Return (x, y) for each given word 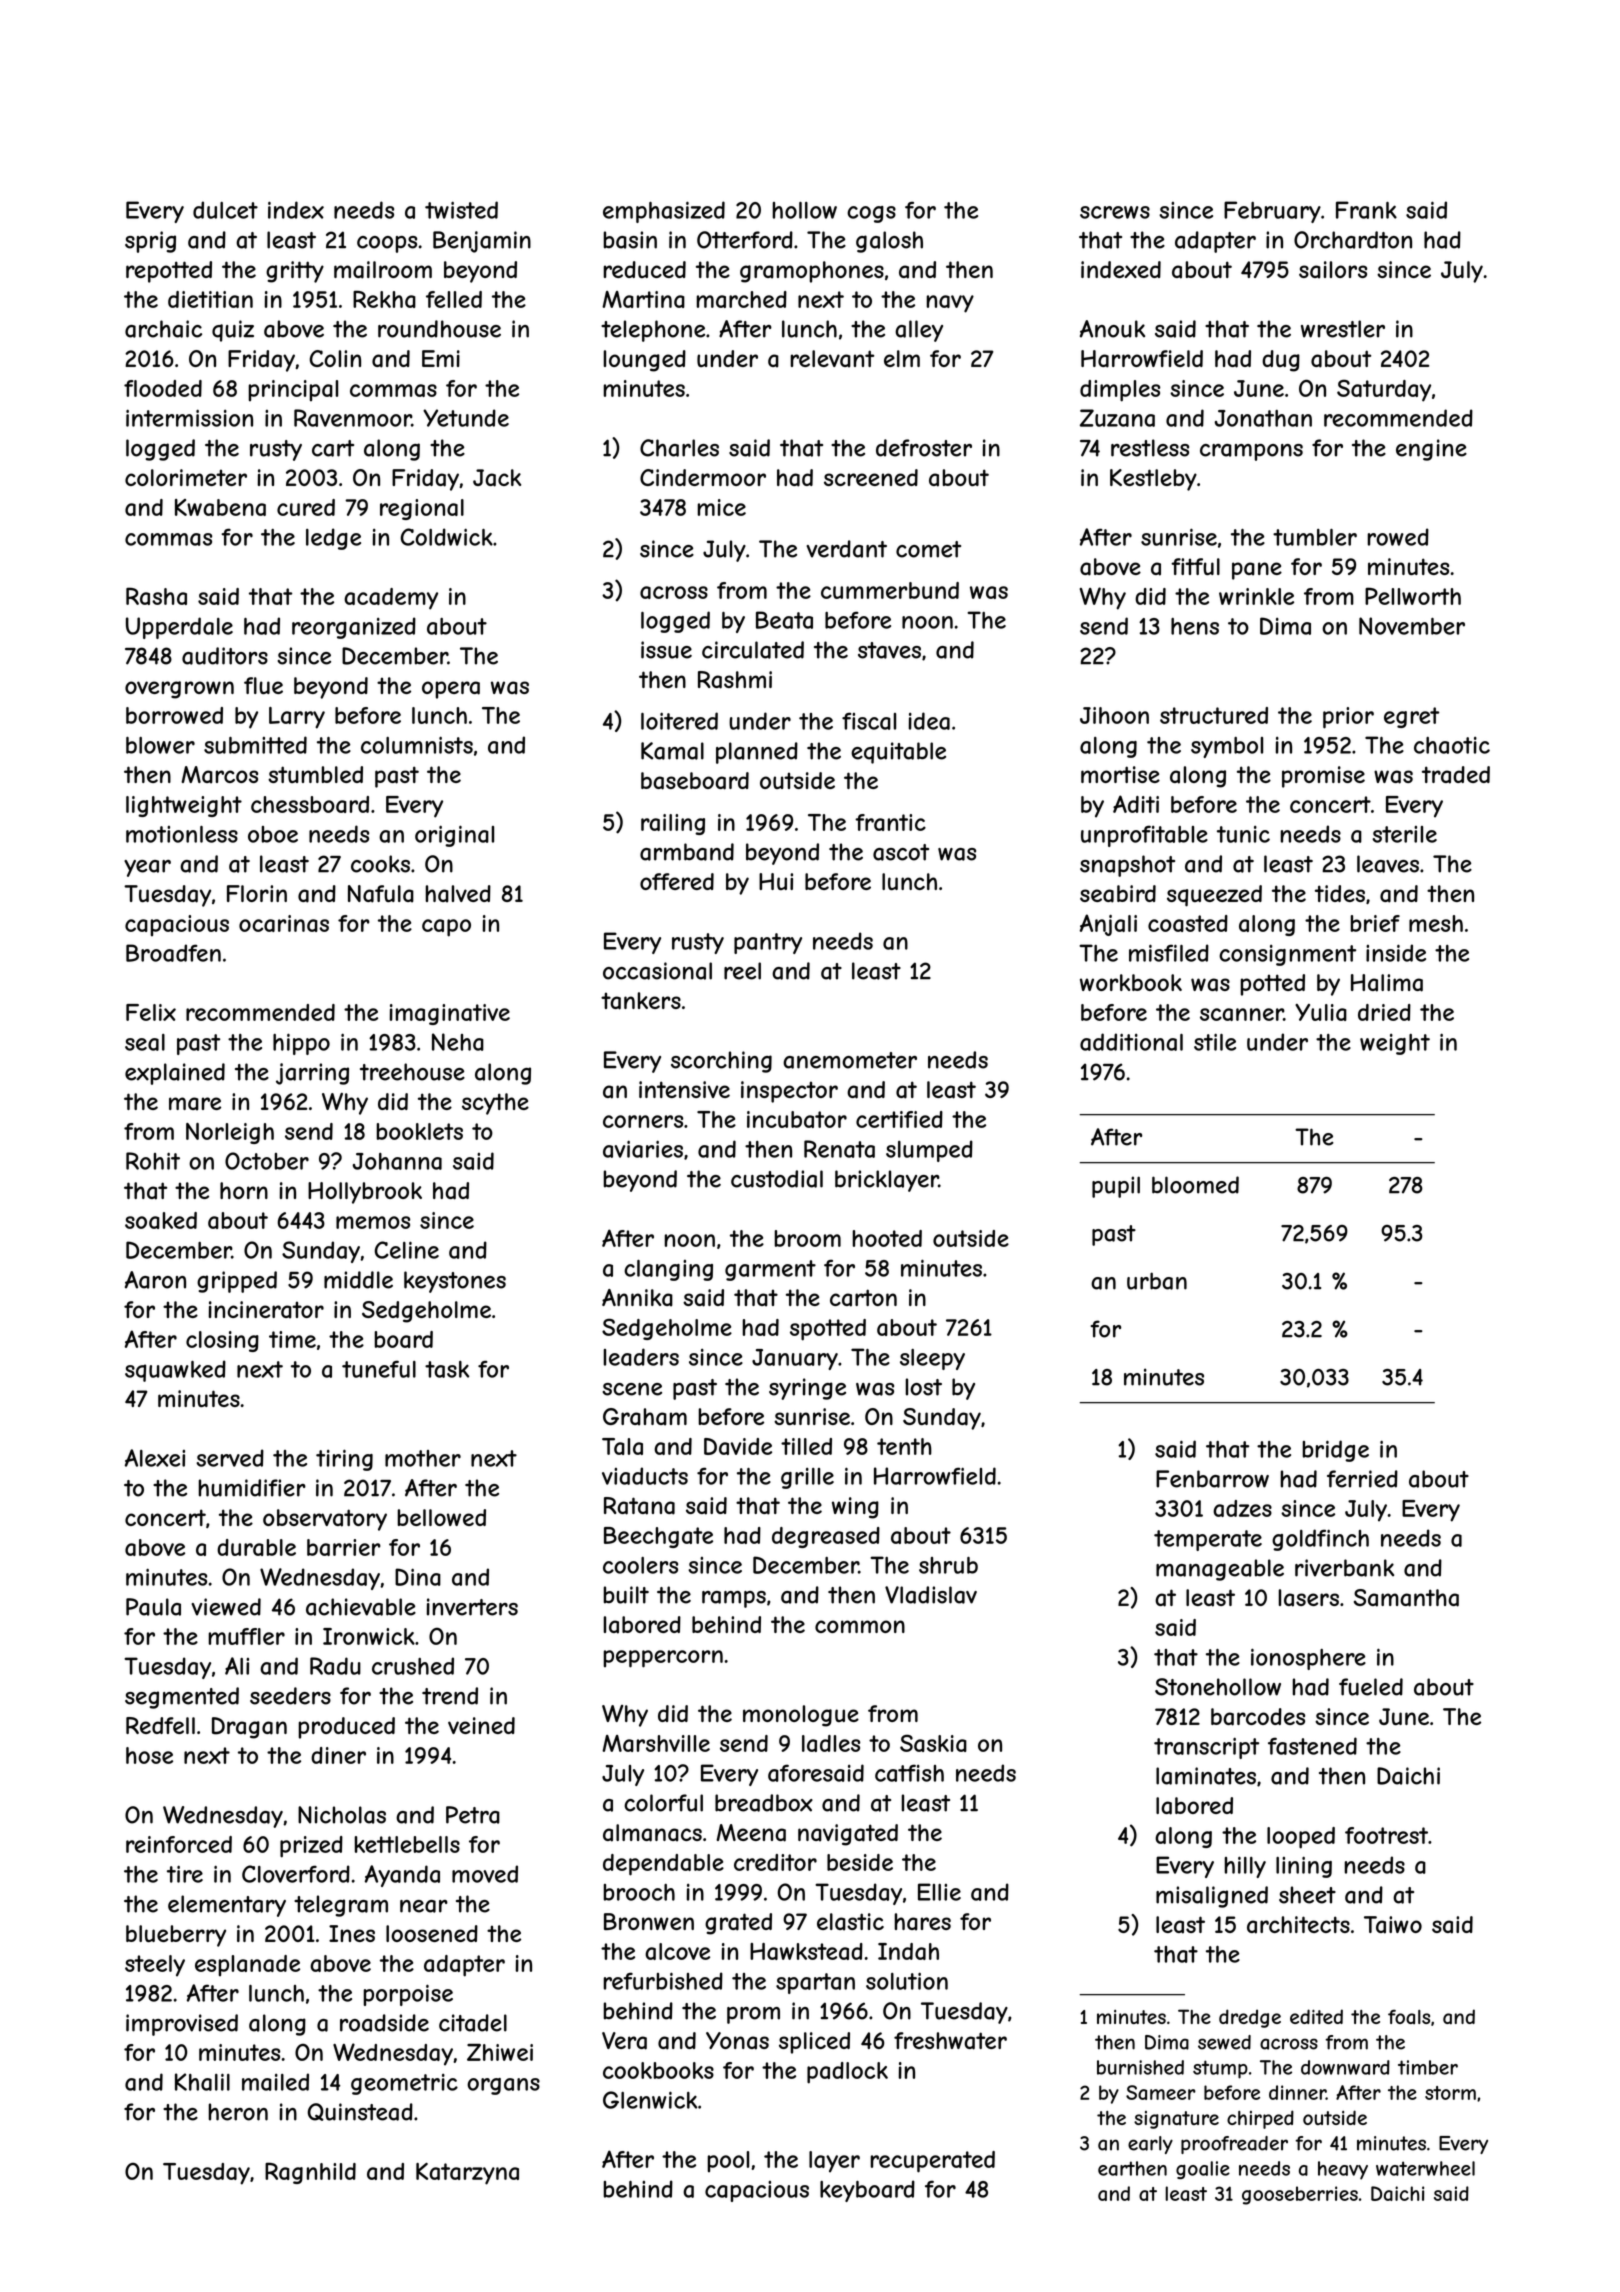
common (860, 1626)
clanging (668, 1270)
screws (1115, 212)
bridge (1335, 1451)
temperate (1208, 1540)
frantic (890, 822)
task (447, 1369)
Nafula (381, 894)
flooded (163, 388)
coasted (1188, 923)
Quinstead (360, 2112)
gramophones (812, 272)
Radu (335, 1666)
